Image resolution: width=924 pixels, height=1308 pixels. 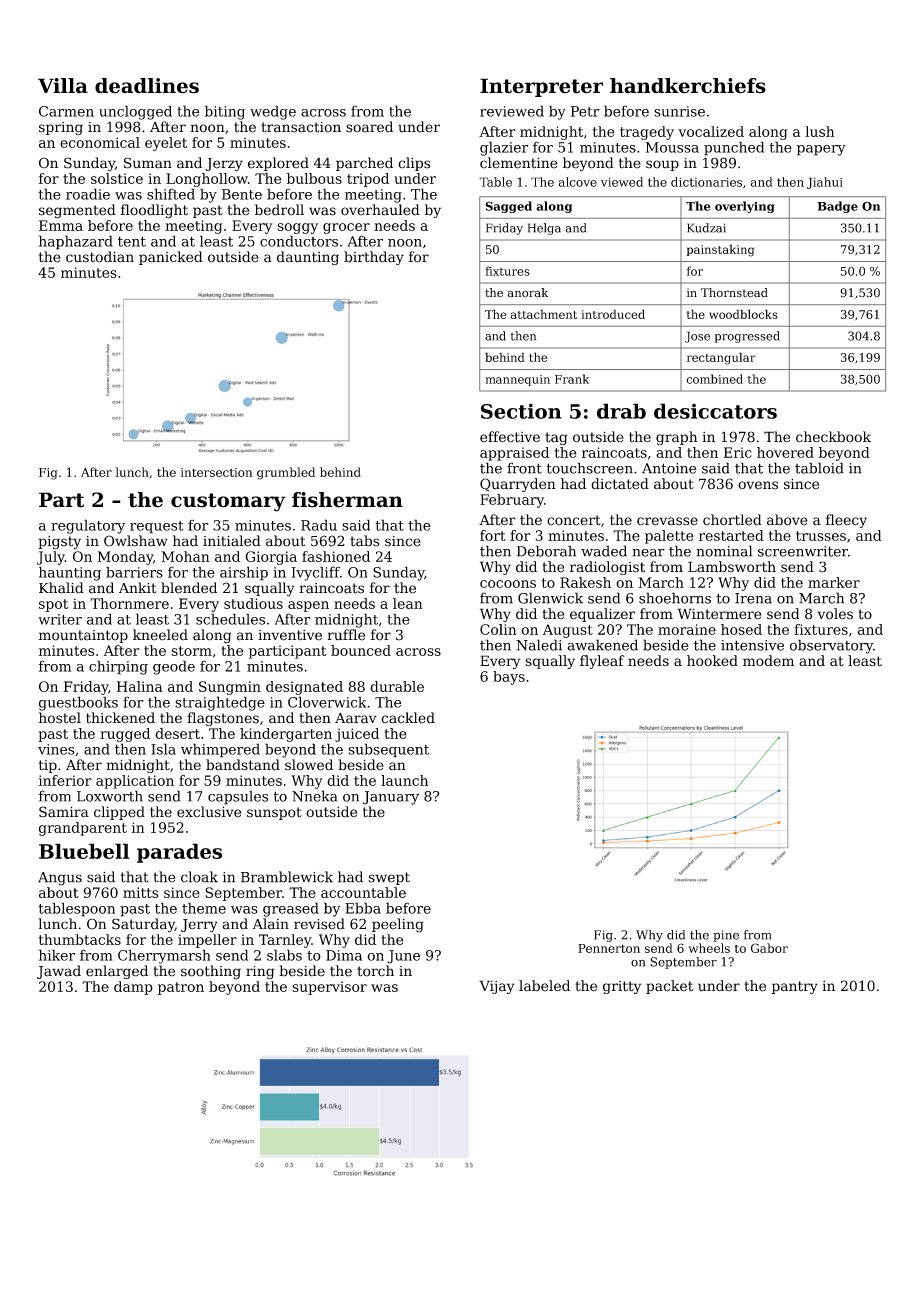 I want to click on daunting, so click(x=308, y=258).
